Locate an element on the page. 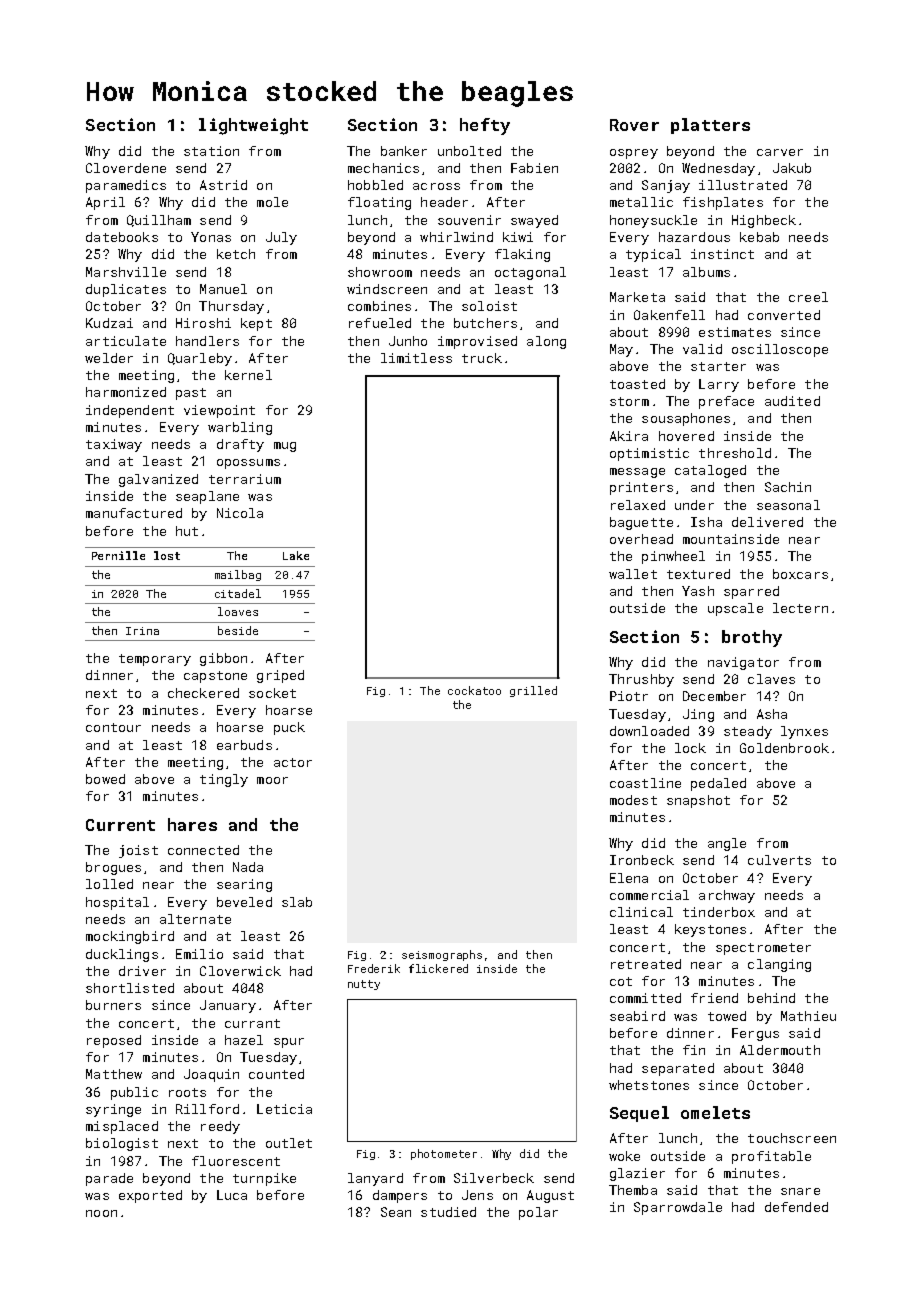 Image resolution: width=924 pixels, height=1308 pixels. lightweight is located at coordinates (253, 126).
